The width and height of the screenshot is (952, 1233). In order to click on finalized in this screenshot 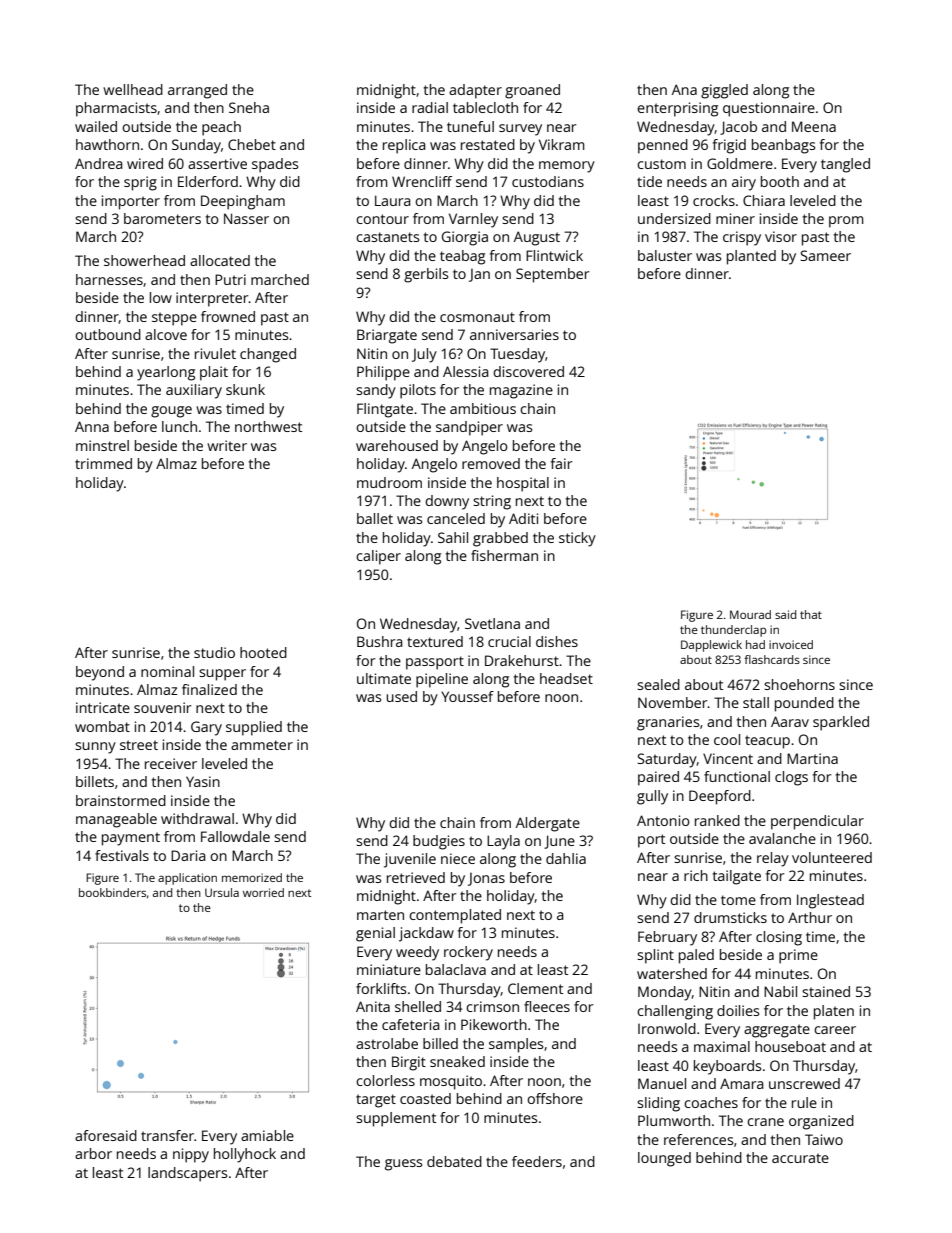, I will do `click(209, 689)`.
